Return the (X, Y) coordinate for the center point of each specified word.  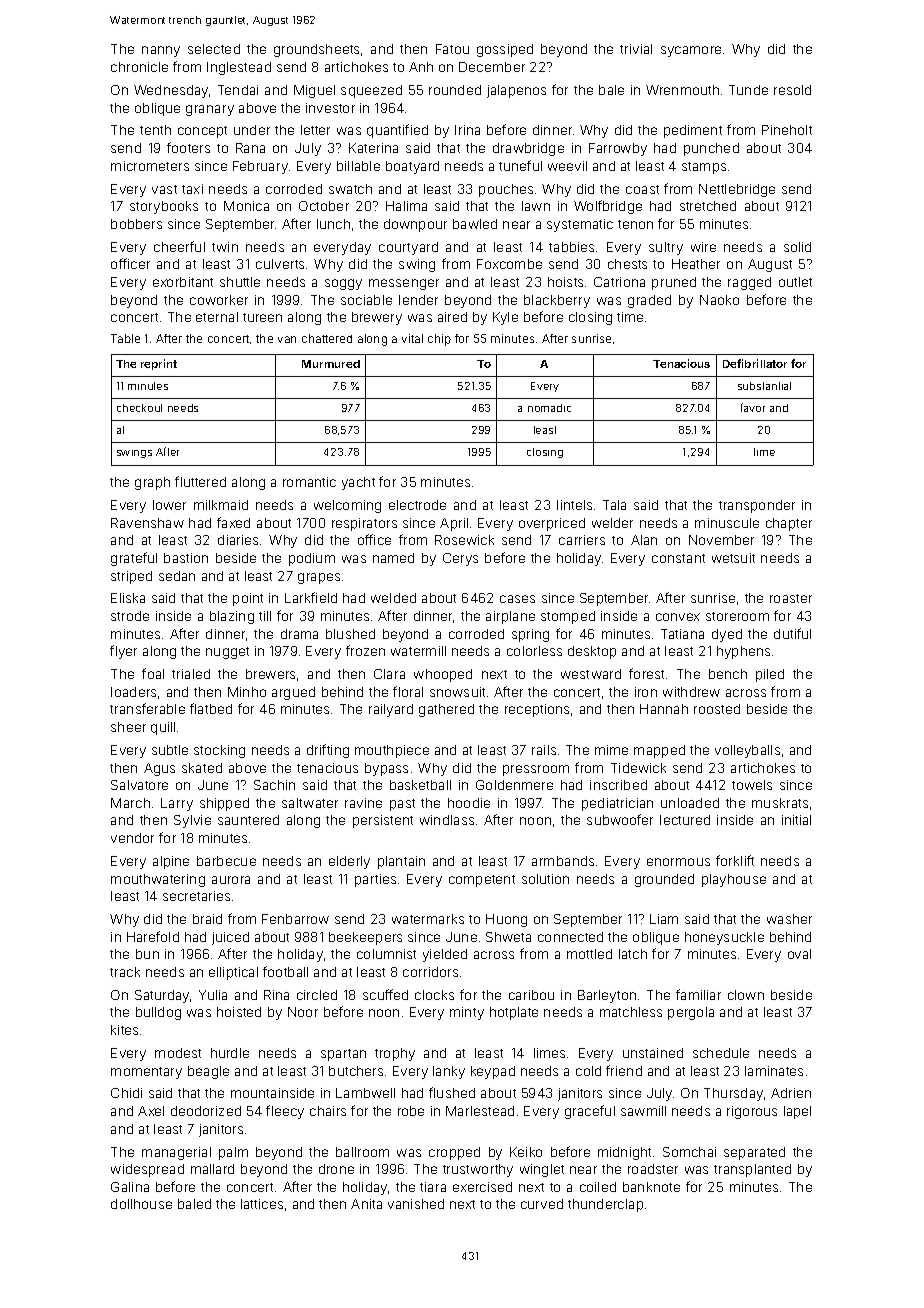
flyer (123, 652)
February (260, 167)
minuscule (727, 523)
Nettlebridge (737, 190)
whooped (443, 675)
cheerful (179, 246)
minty (467, 1013)
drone (336, 1169)
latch (633, 954)
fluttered (200, 481)
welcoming (347, 506)
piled (770, 675)
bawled (475, 224)
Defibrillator (755, 363)
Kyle (505, 318)
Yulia (213, 995)
